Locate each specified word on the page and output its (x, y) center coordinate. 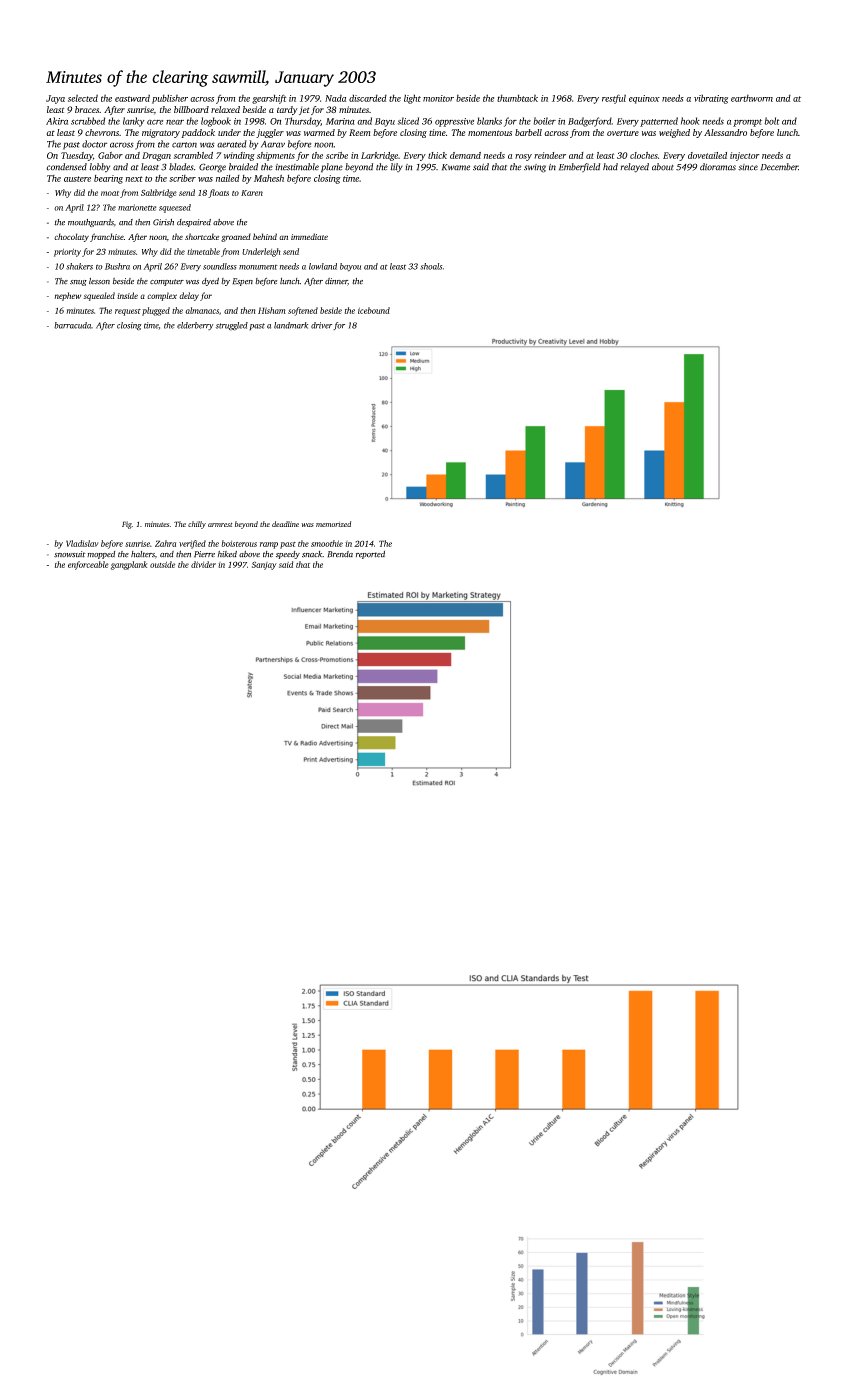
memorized (333, 524)
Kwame (456, 167)
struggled (232, 326)
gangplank (129, 565)
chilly (197, 525)
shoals (431, 266)
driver (321, 325)
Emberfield (579, 167)
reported (370, 555)
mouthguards (91, 223)
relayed (634, 168)
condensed (66, 167)
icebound (374, 310)
